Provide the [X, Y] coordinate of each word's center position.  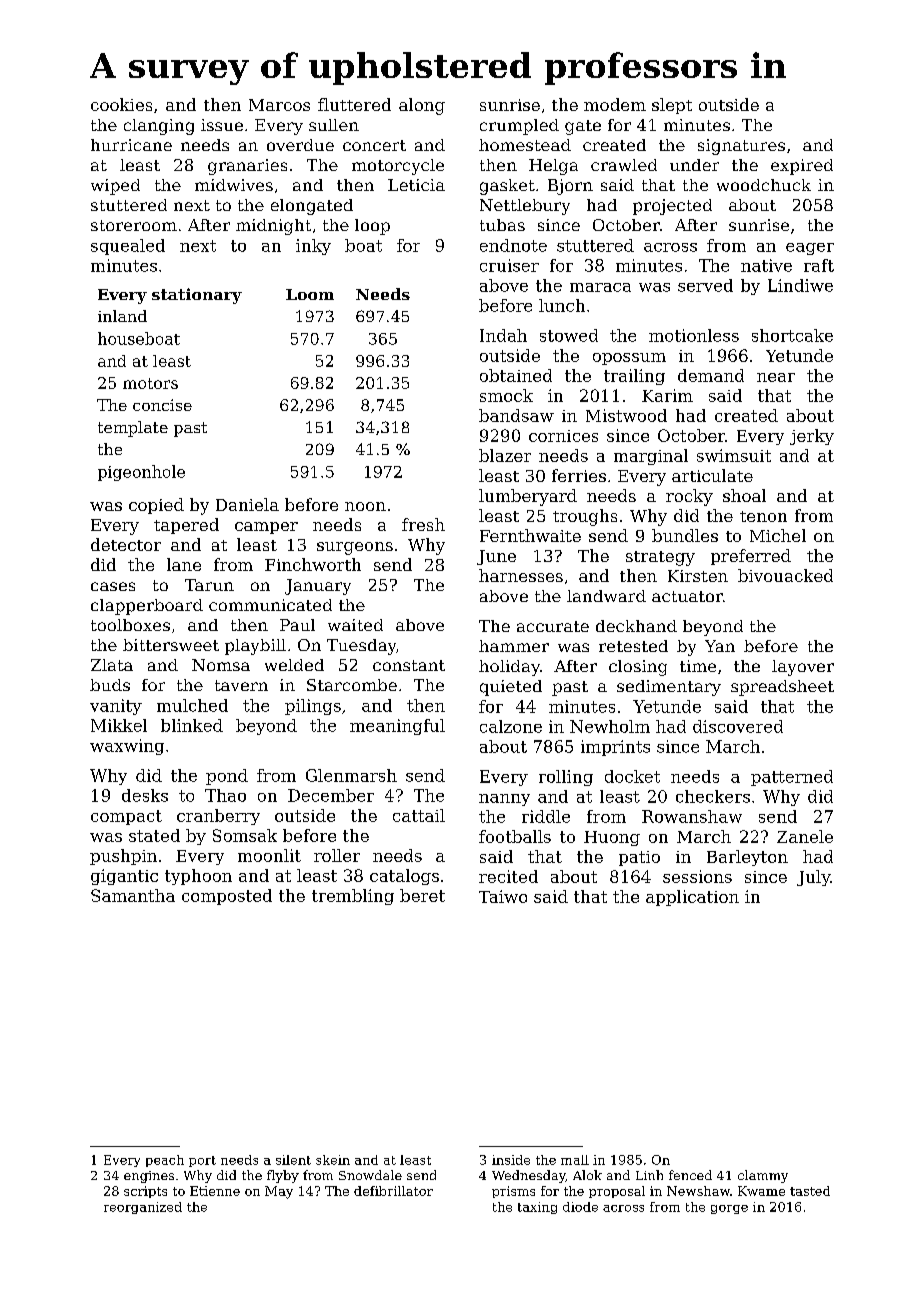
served [705, 285]
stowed [569, 335]
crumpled [519, 127]
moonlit [269, 855]
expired [802, 167]
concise [162, 405]
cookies [121, 104]
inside [511, 1160]
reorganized [143, 1208]
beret [422, 895]
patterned [792, 778]
